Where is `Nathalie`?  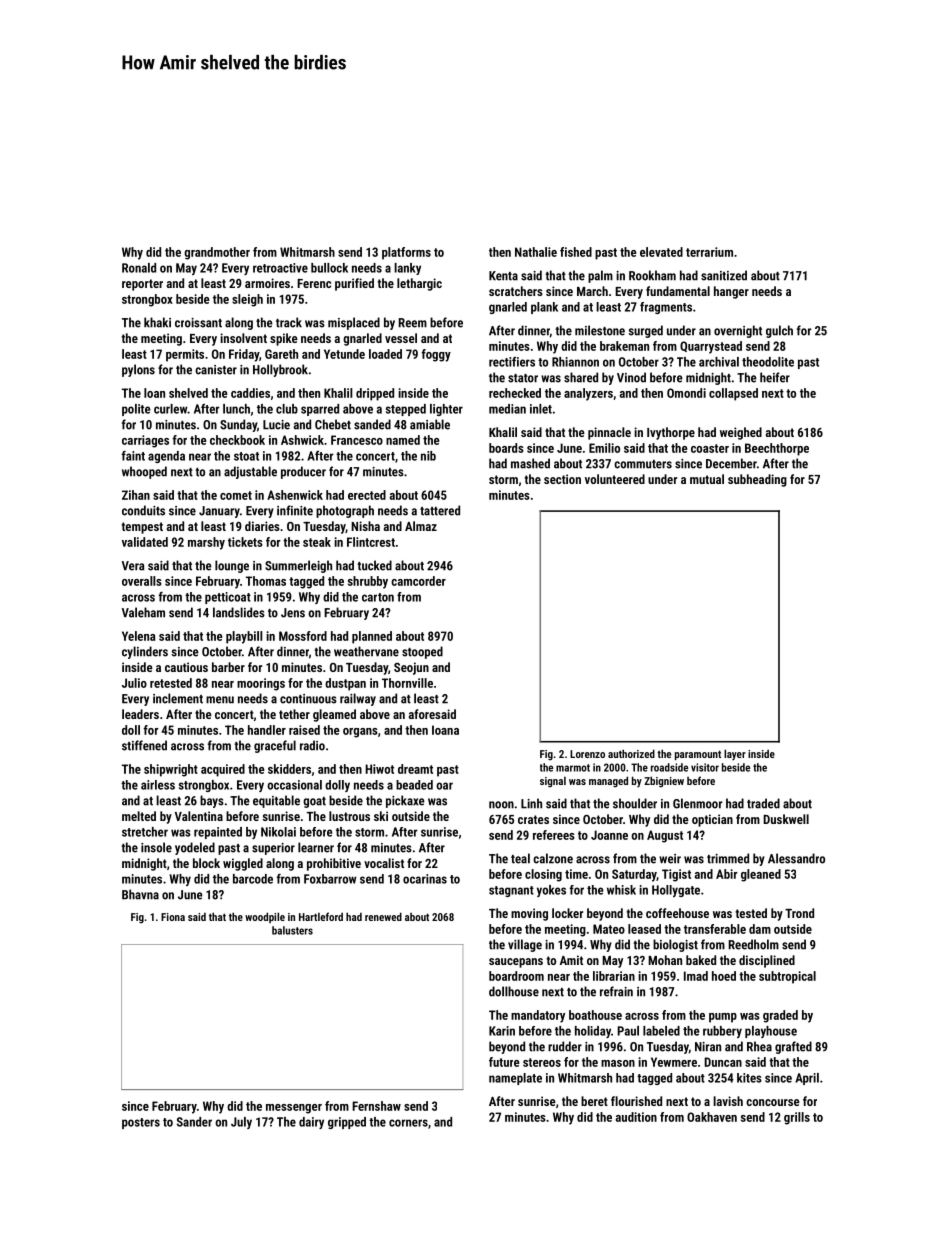
Nathalie is located at coordinates (536, 252).
